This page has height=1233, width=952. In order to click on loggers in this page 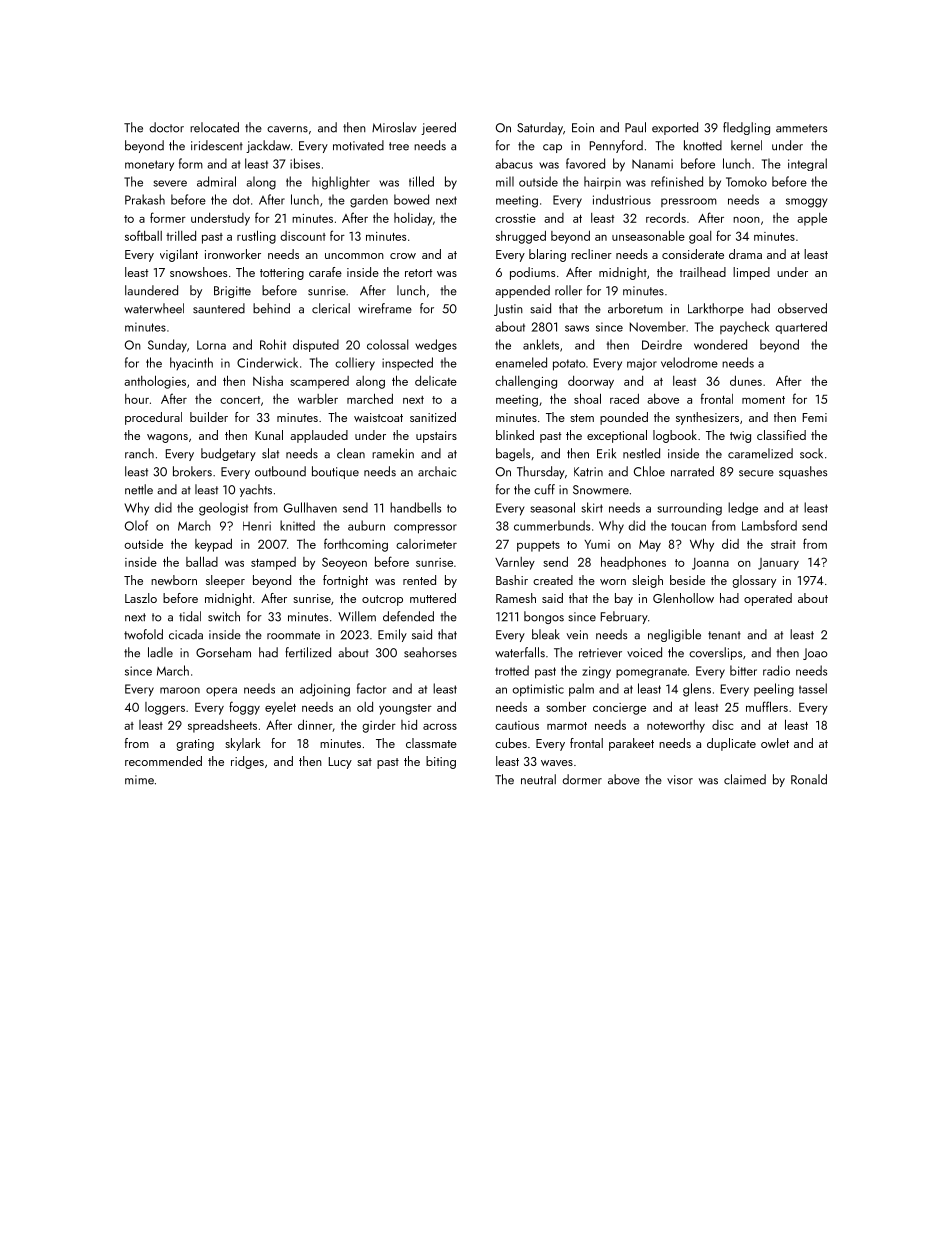, I will do `click(165, 708)`.
